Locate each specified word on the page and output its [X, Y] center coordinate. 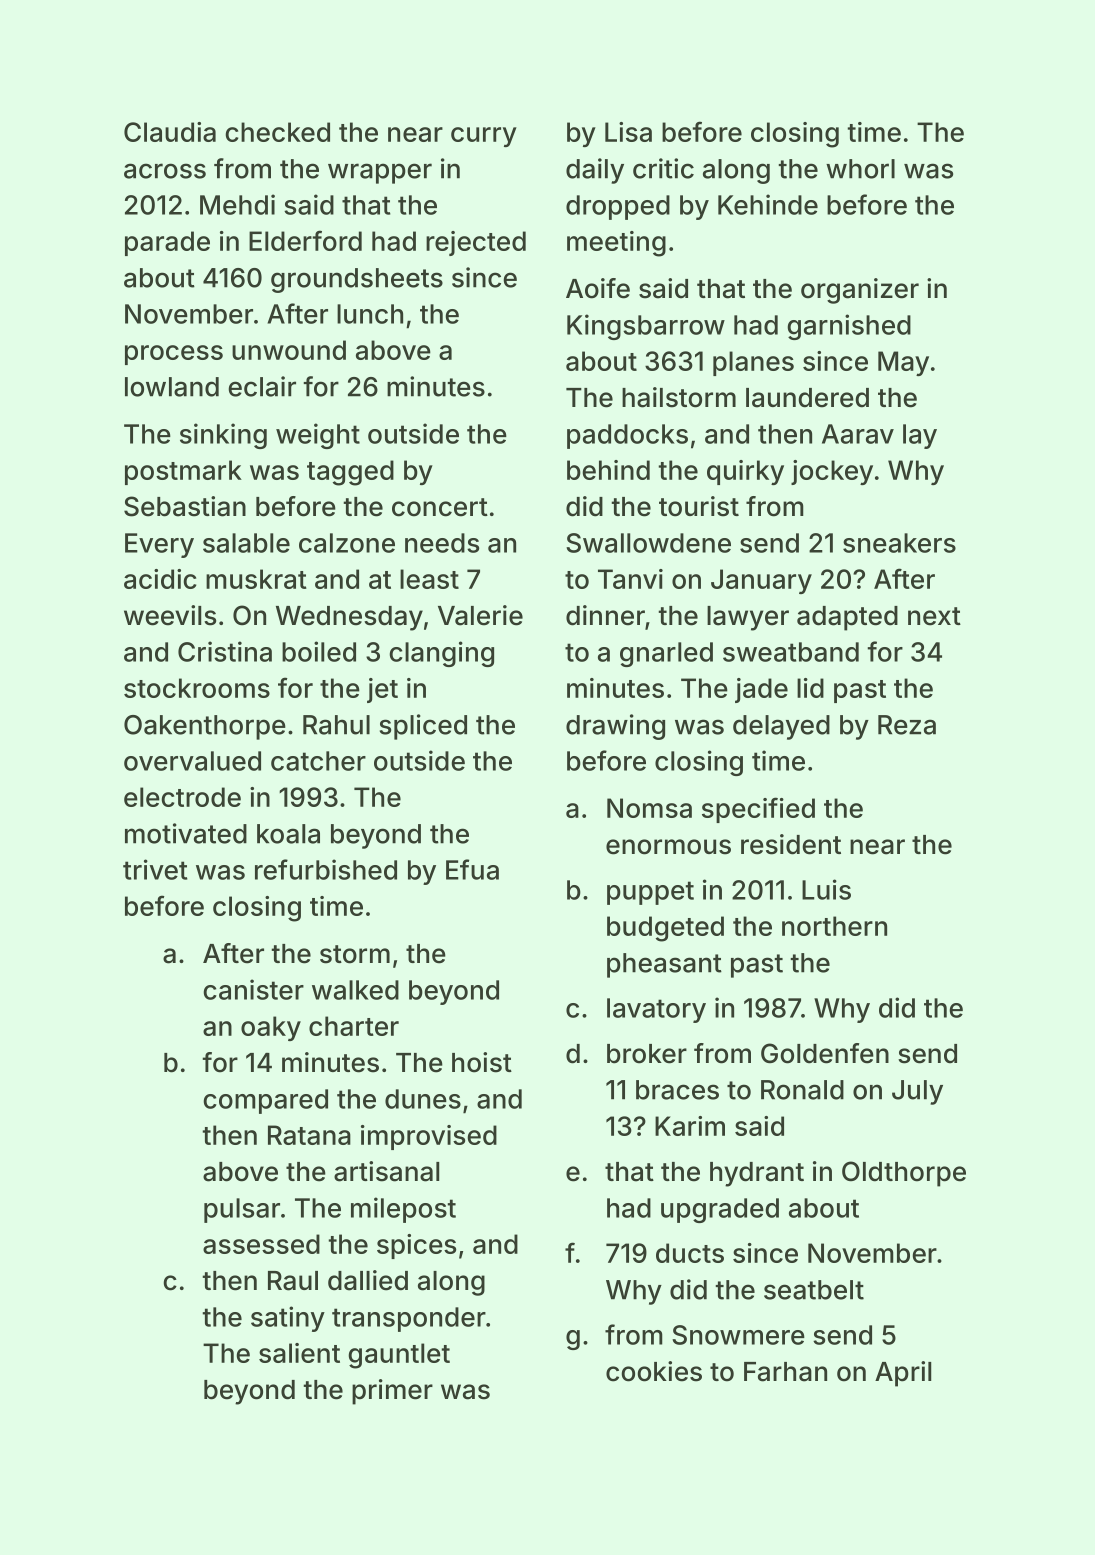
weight [318, 436]
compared [265, 1101]
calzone [347, 543]
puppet [650, 893]
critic [663, 168]
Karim [690, 1126]
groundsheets [357, 280]
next [934, 616]
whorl [860, 169]
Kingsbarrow [646, 327]
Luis [826, 889]
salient [299, 1353]
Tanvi [630, 579]
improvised [429, 1137]
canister [253, 989]
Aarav [858, 434]
